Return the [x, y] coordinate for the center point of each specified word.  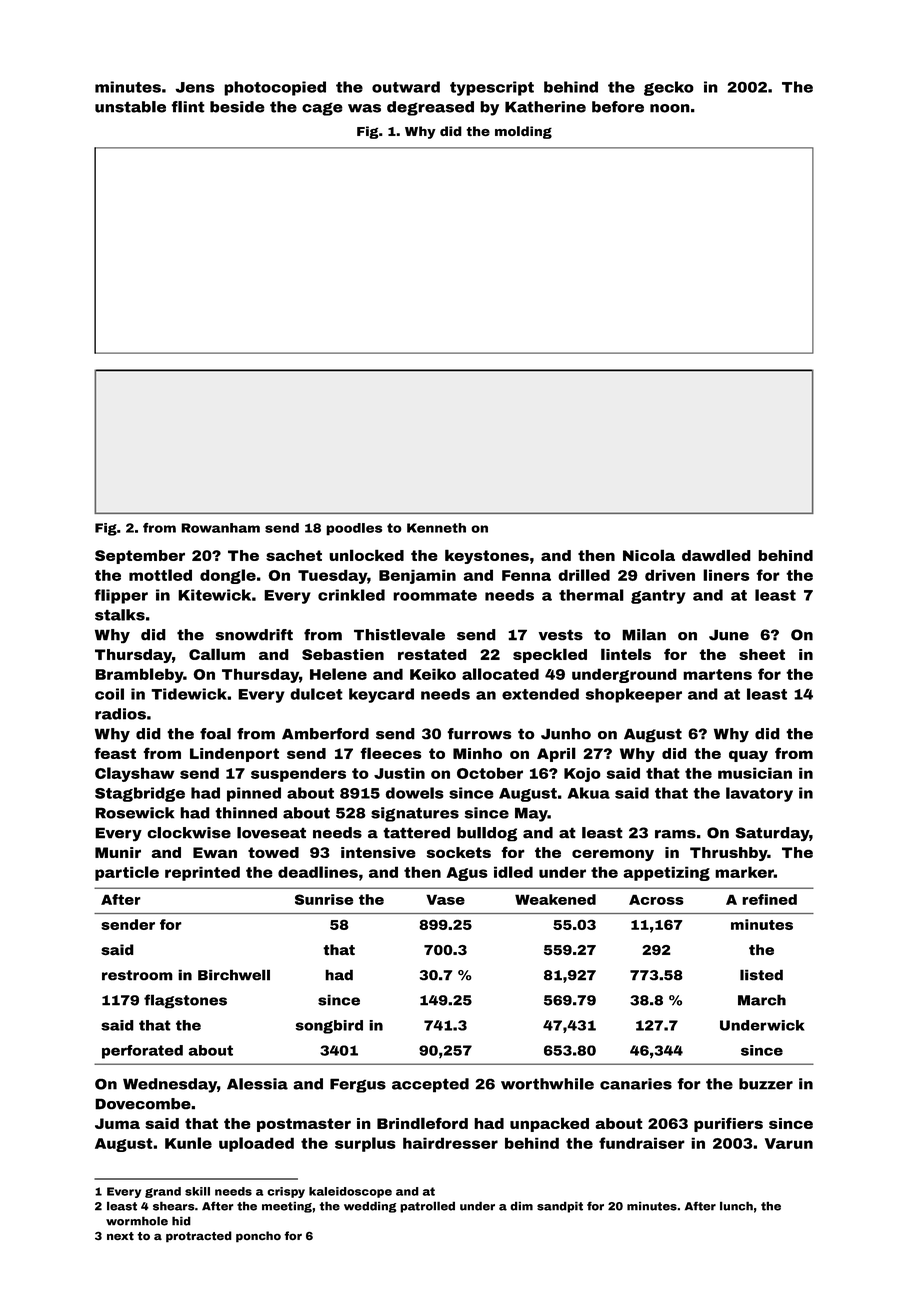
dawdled [716, 555]
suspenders [298, 774]
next [120, 1236]
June [729, 635]
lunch [736, 1206]
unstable [130, 107]
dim [521, 1206]
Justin [399, 773]
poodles [354, 529]
